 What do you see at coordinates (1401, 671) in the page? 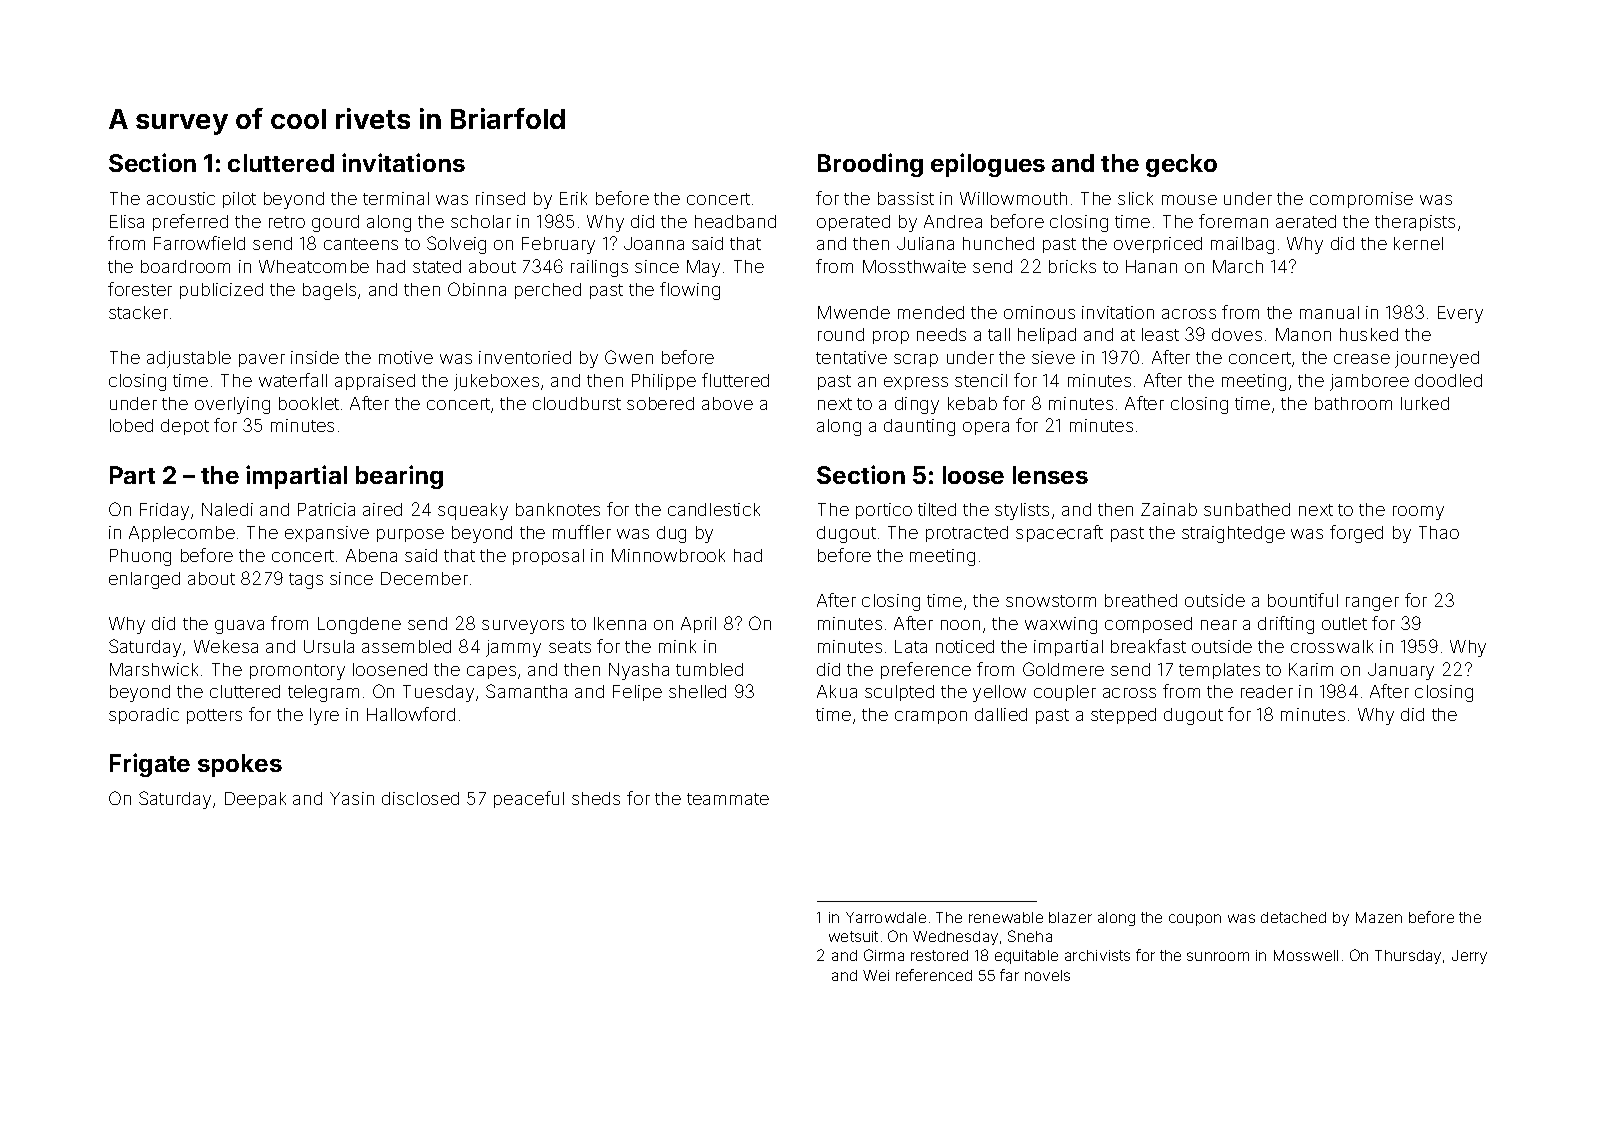
I see `January` at bounding box center [1401, 671].
